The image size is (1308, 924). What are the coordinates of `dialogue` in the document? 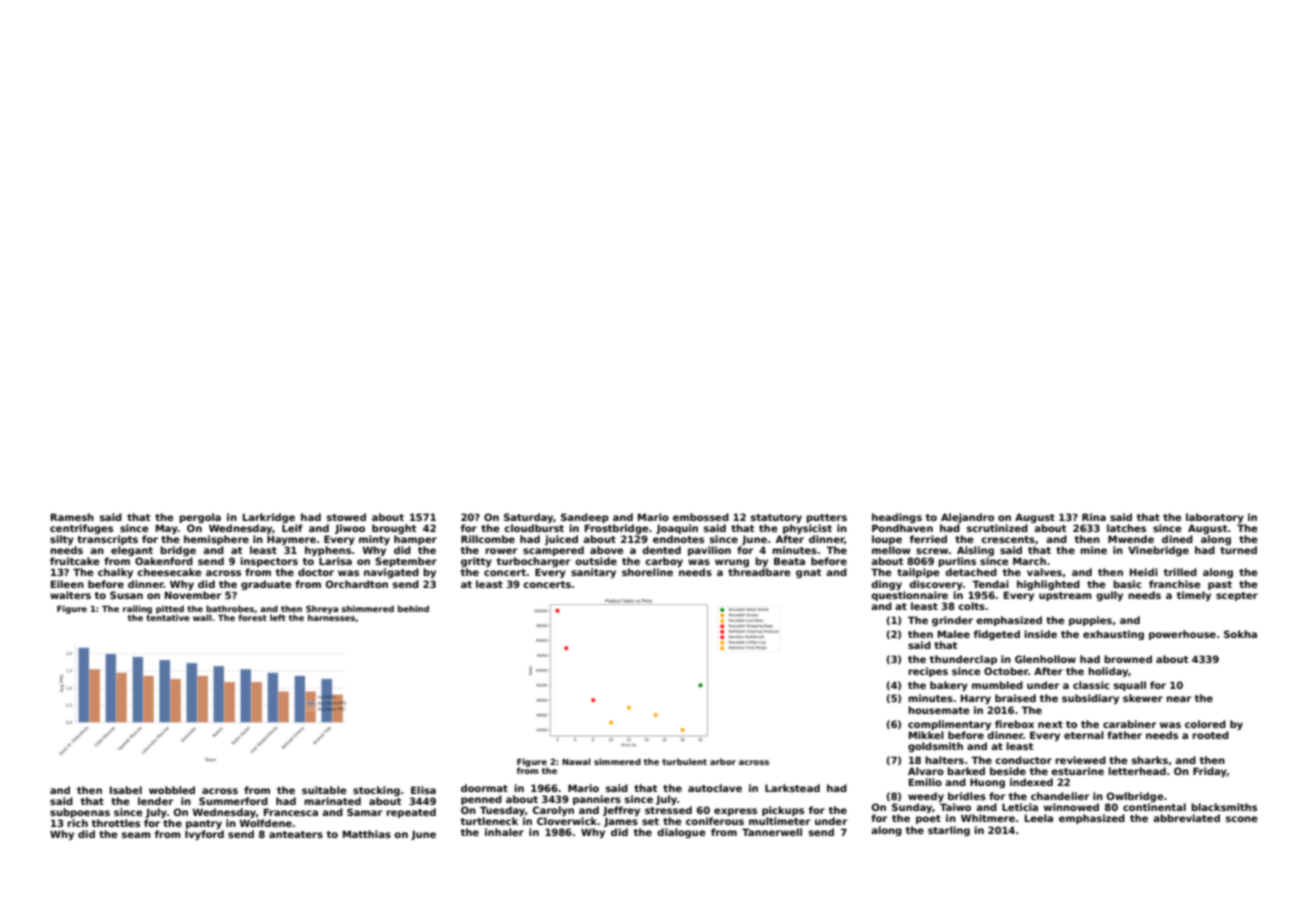 It's located at (681, 833).
